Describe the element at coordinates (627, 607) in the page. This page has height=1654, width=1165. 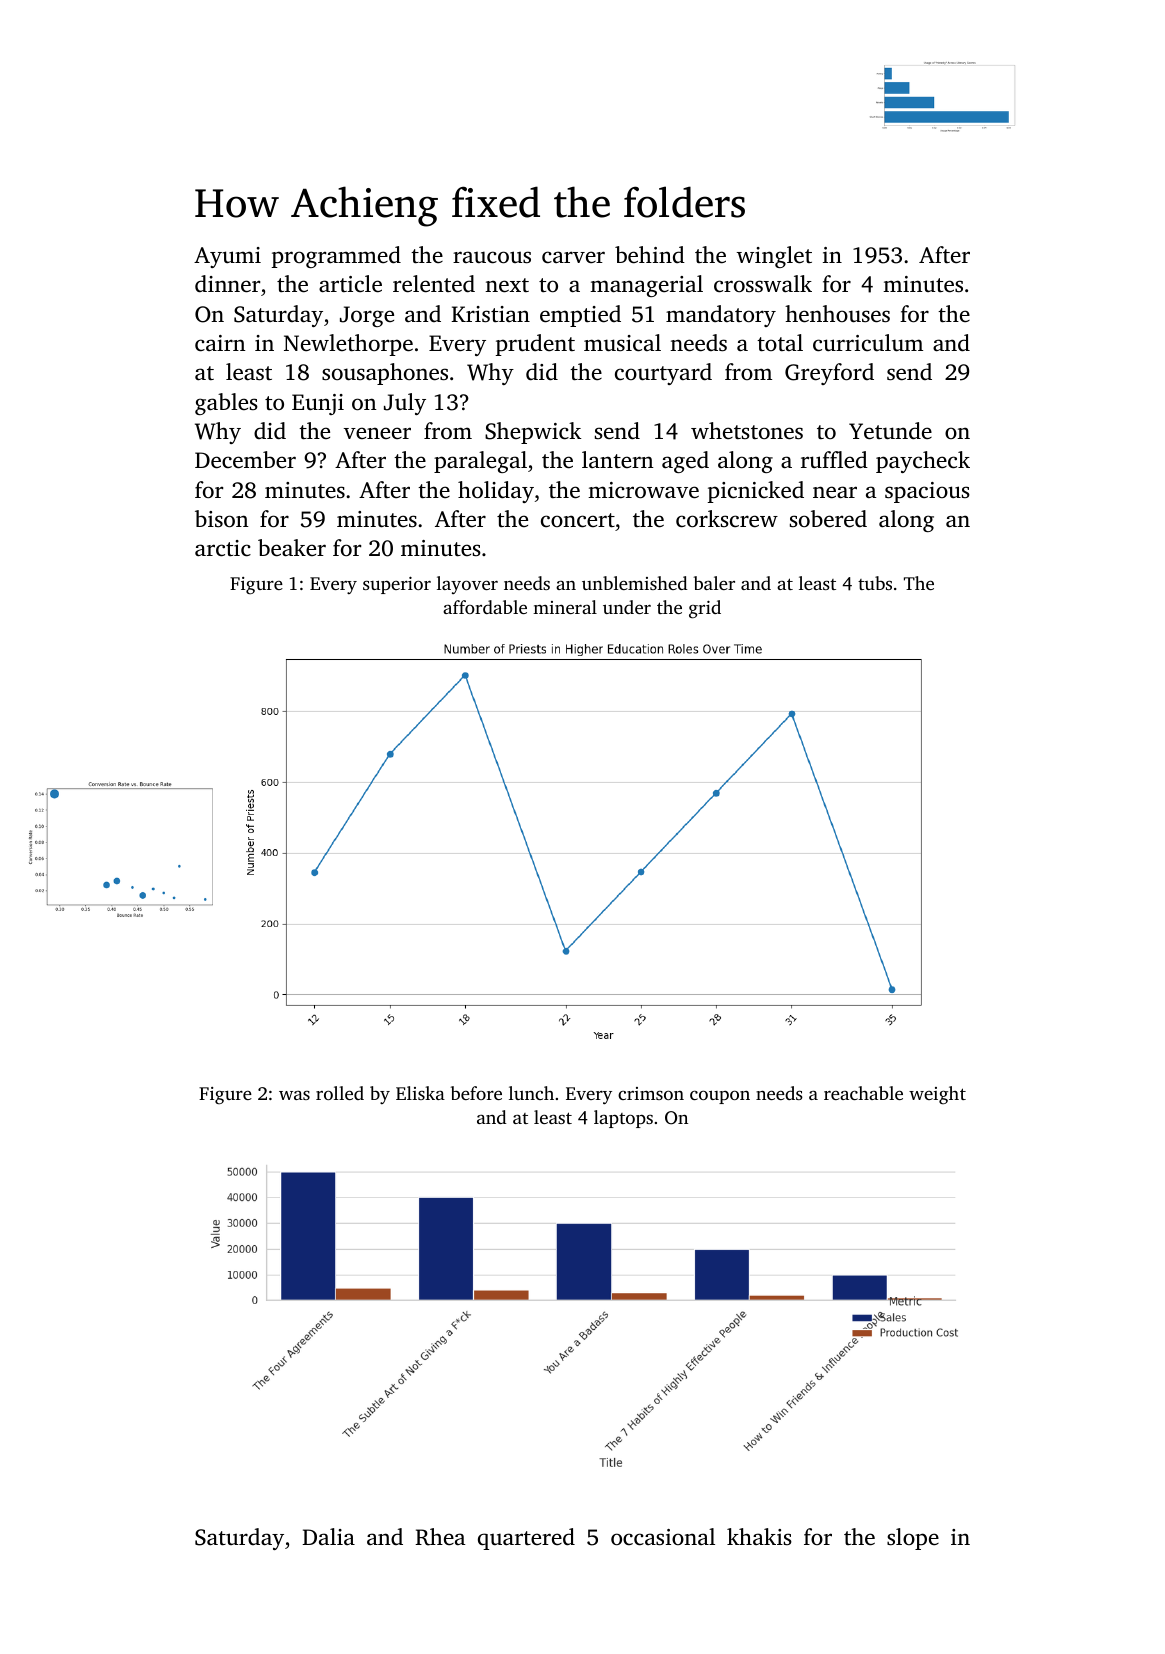
I see `under` at that location.
